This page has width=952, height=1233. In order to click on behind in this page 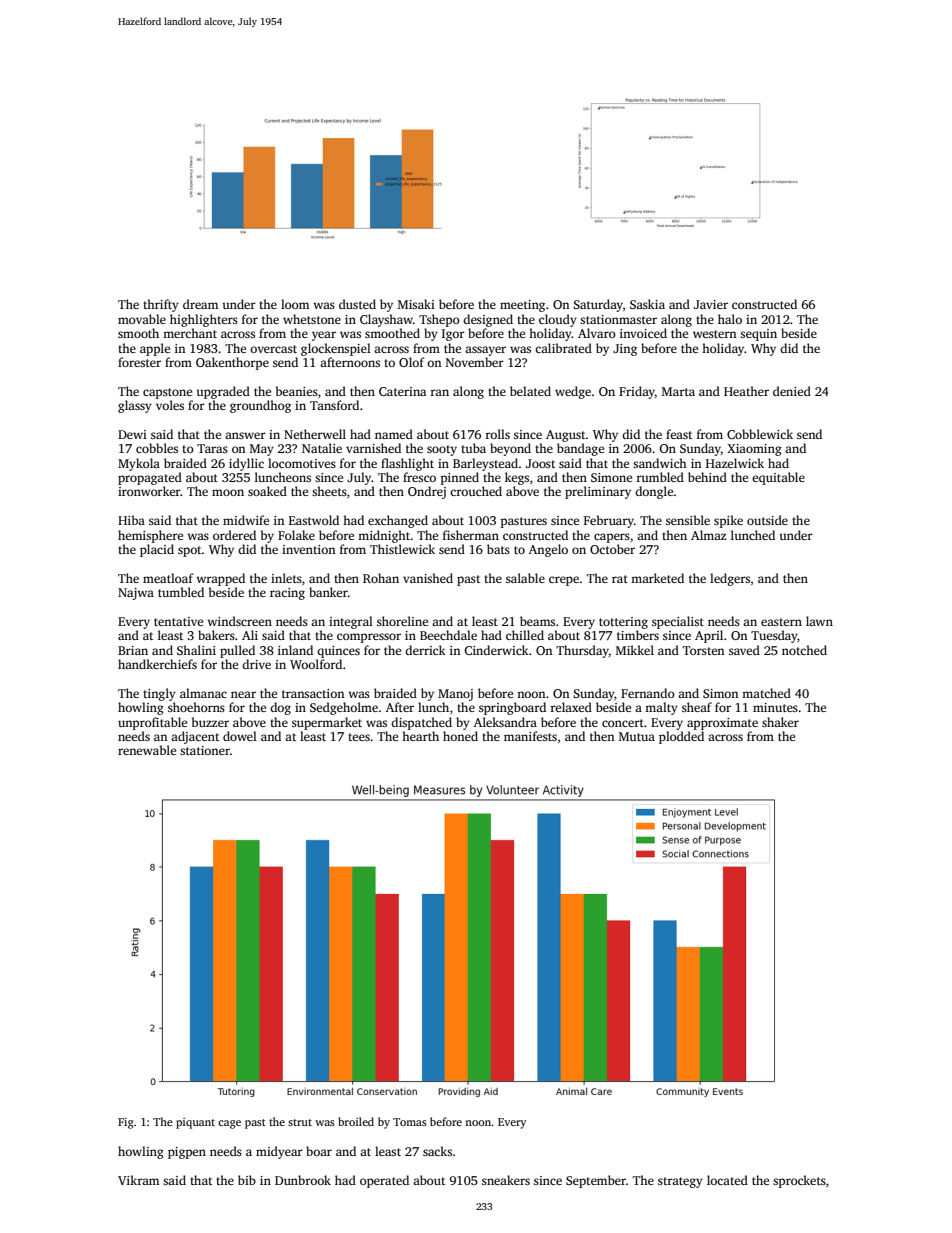, I will do `click(707, 477)`.
